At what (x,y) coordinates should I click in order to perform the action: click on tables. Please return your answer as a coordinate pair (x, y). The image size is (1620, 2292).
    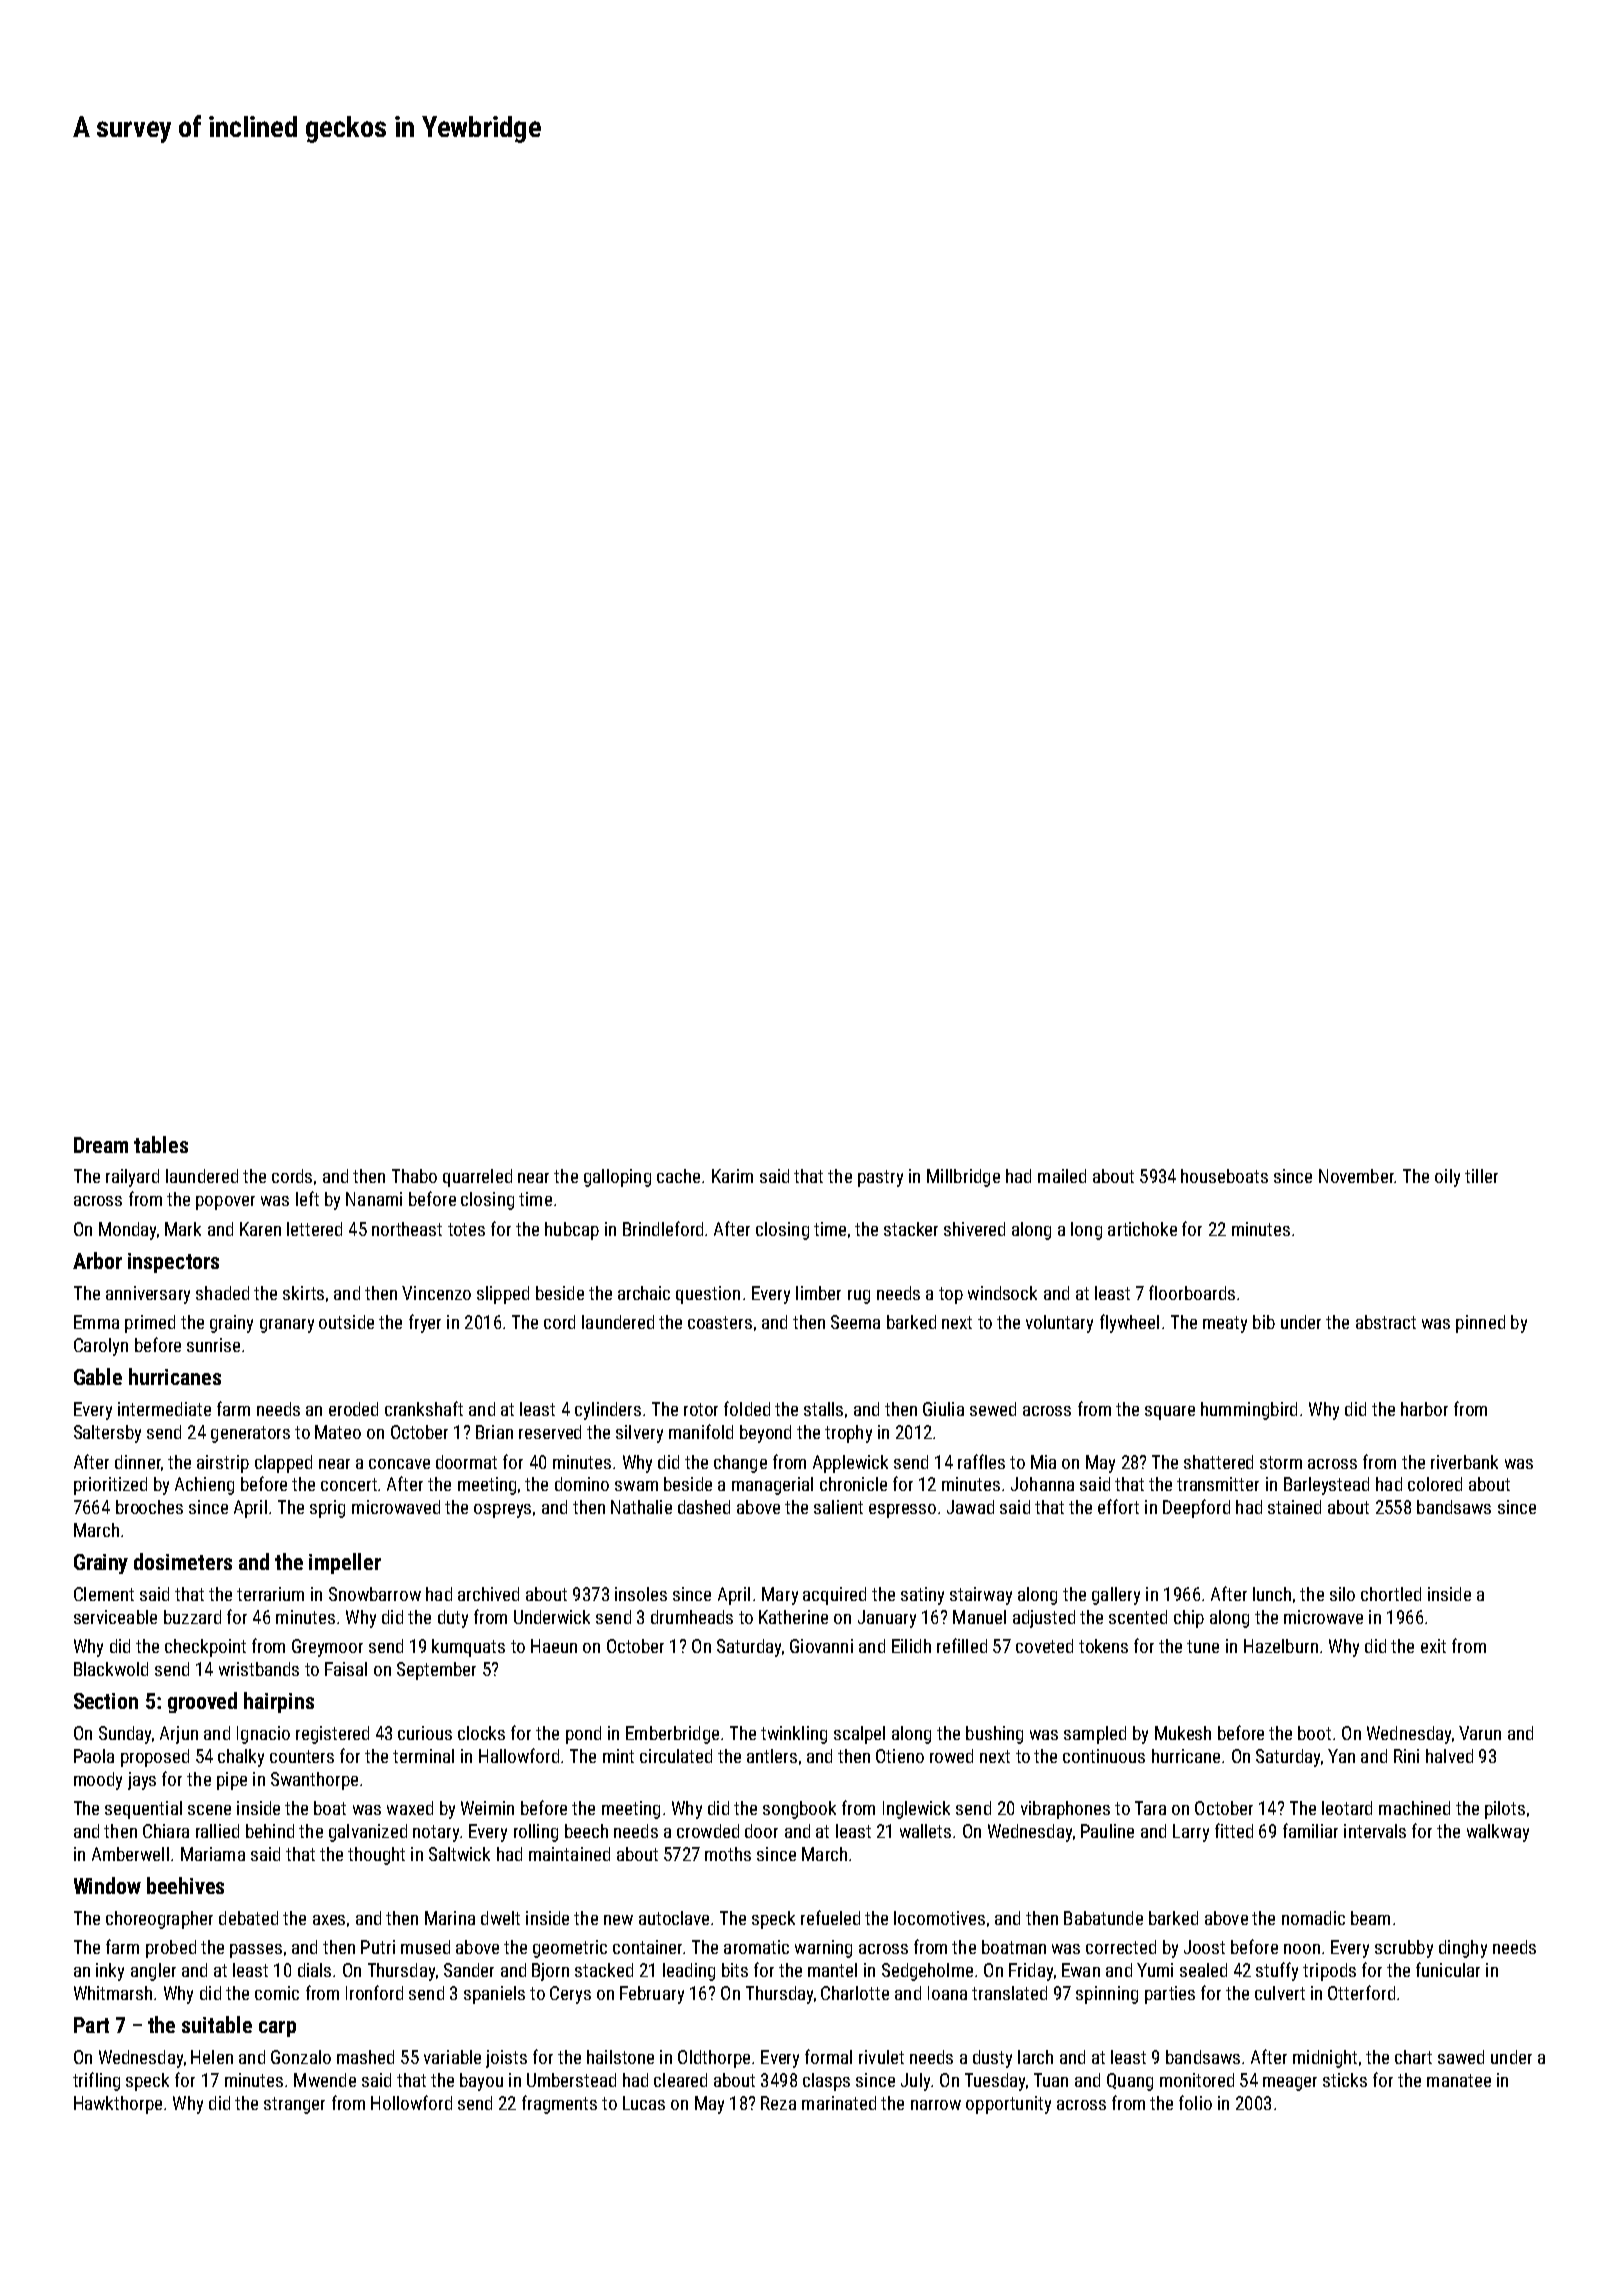
    Looking at the image, I should click on (161, 1144).
